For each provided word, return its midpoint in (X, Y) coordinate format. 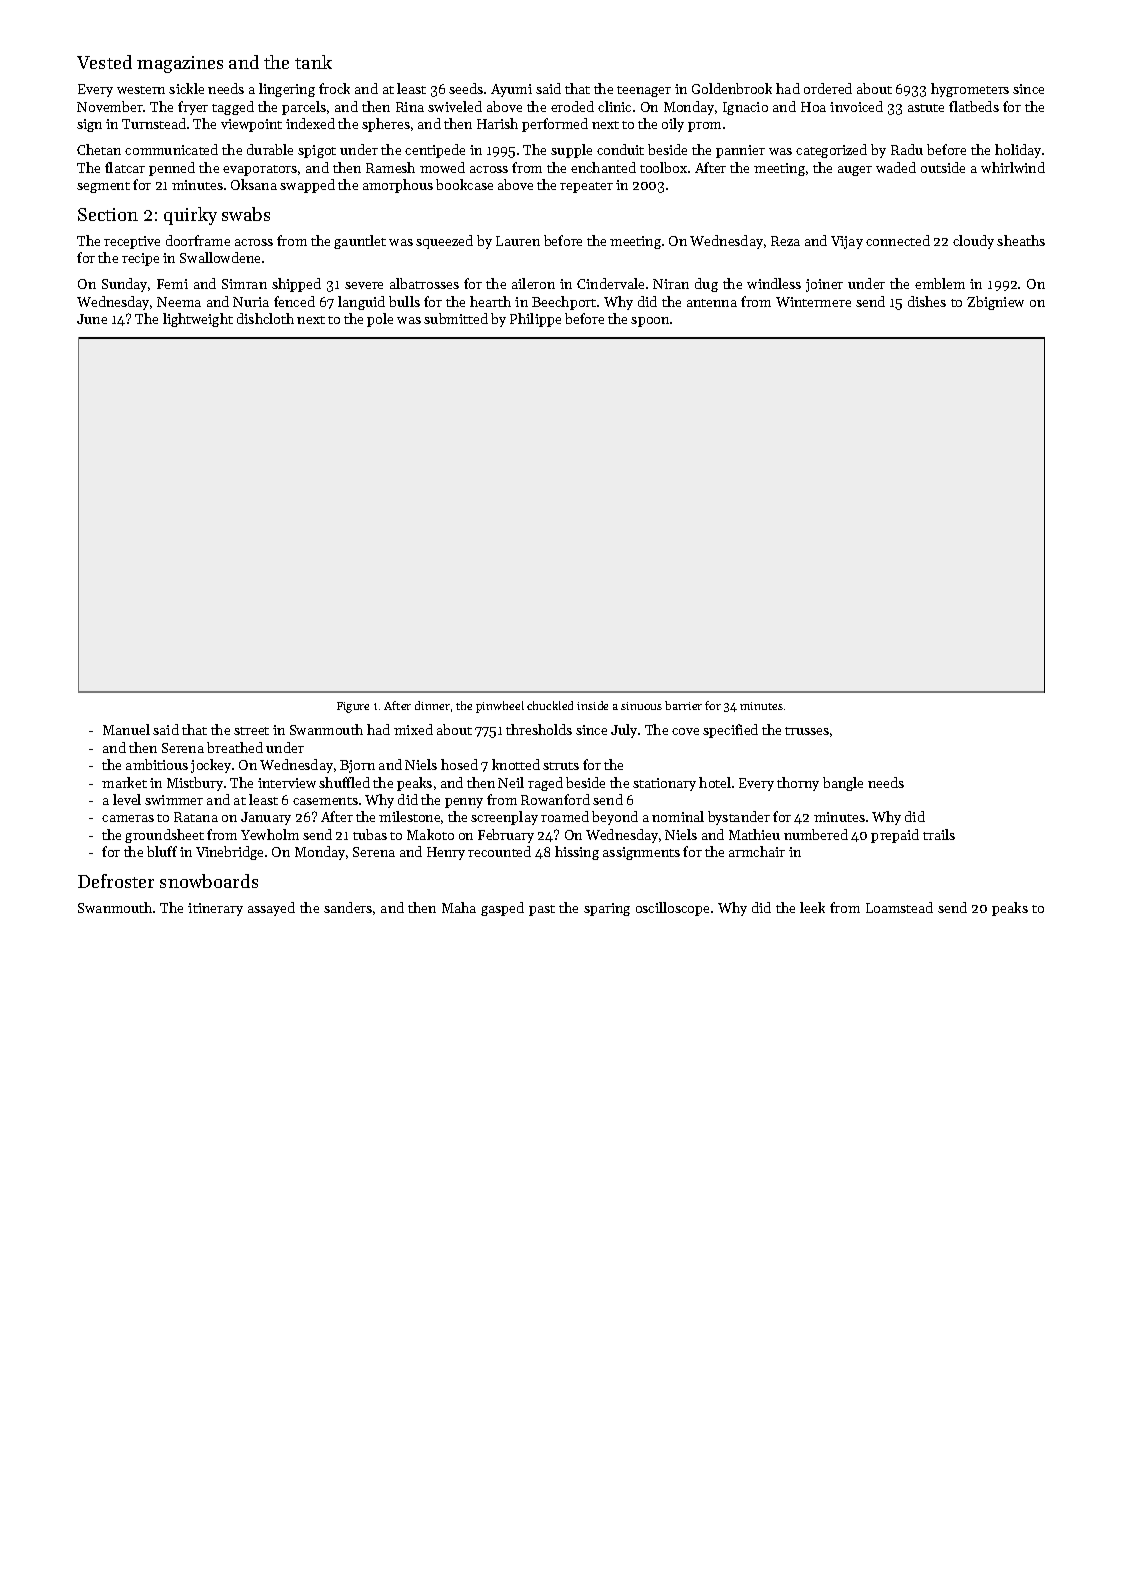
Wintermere (813, 302)
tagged (233, 108)
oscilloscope (672, 909)
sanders (348, 907)
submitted (456, 318)
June (92, 319)
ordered (828, 88)
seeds (466, 88)
